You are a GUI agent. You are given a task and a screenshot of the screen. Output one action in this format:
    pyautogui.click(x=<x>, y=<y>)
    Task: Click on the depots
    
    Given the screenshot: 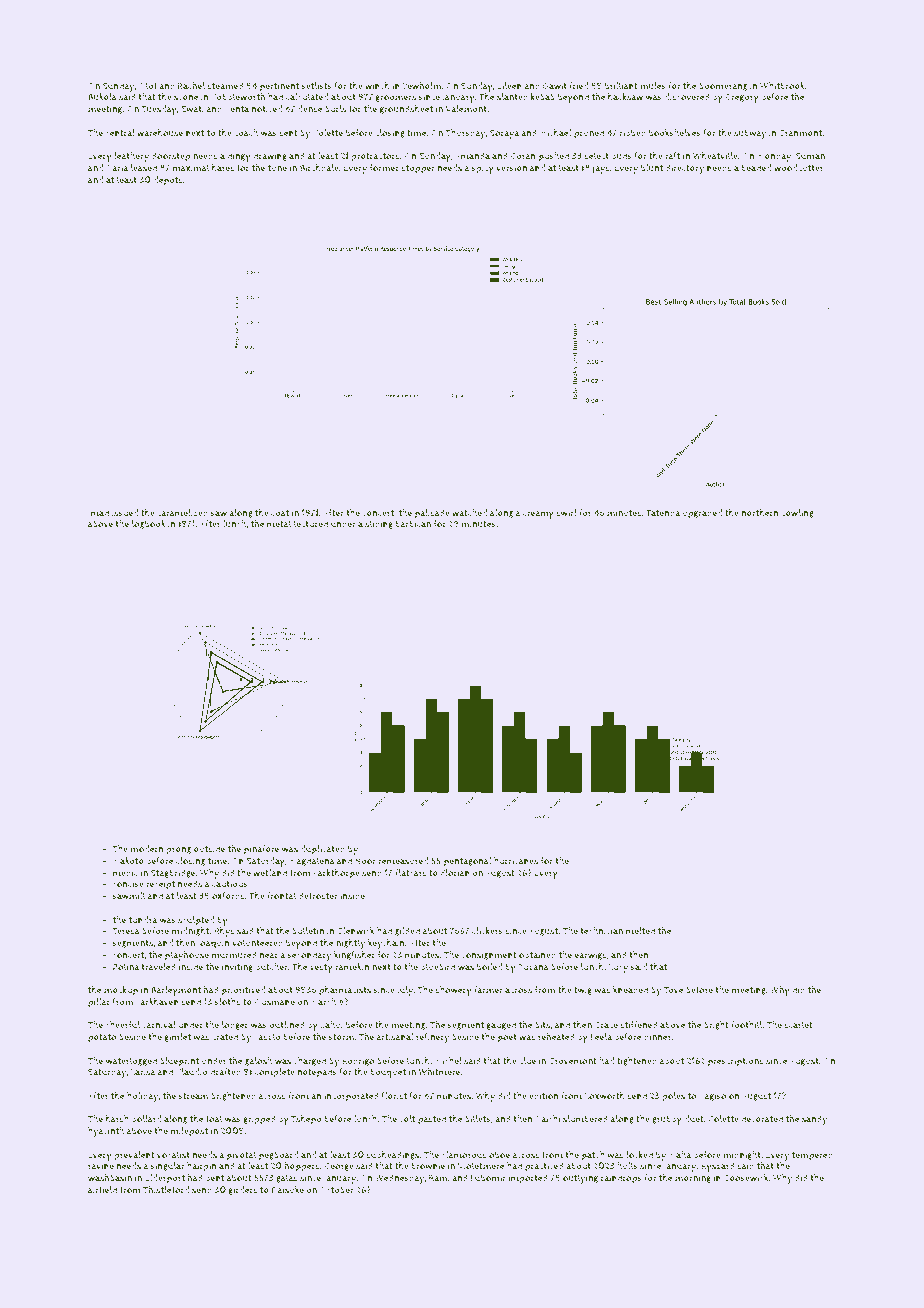 What is the action you would take?
    pyautogui.click(x=168, y=181)
